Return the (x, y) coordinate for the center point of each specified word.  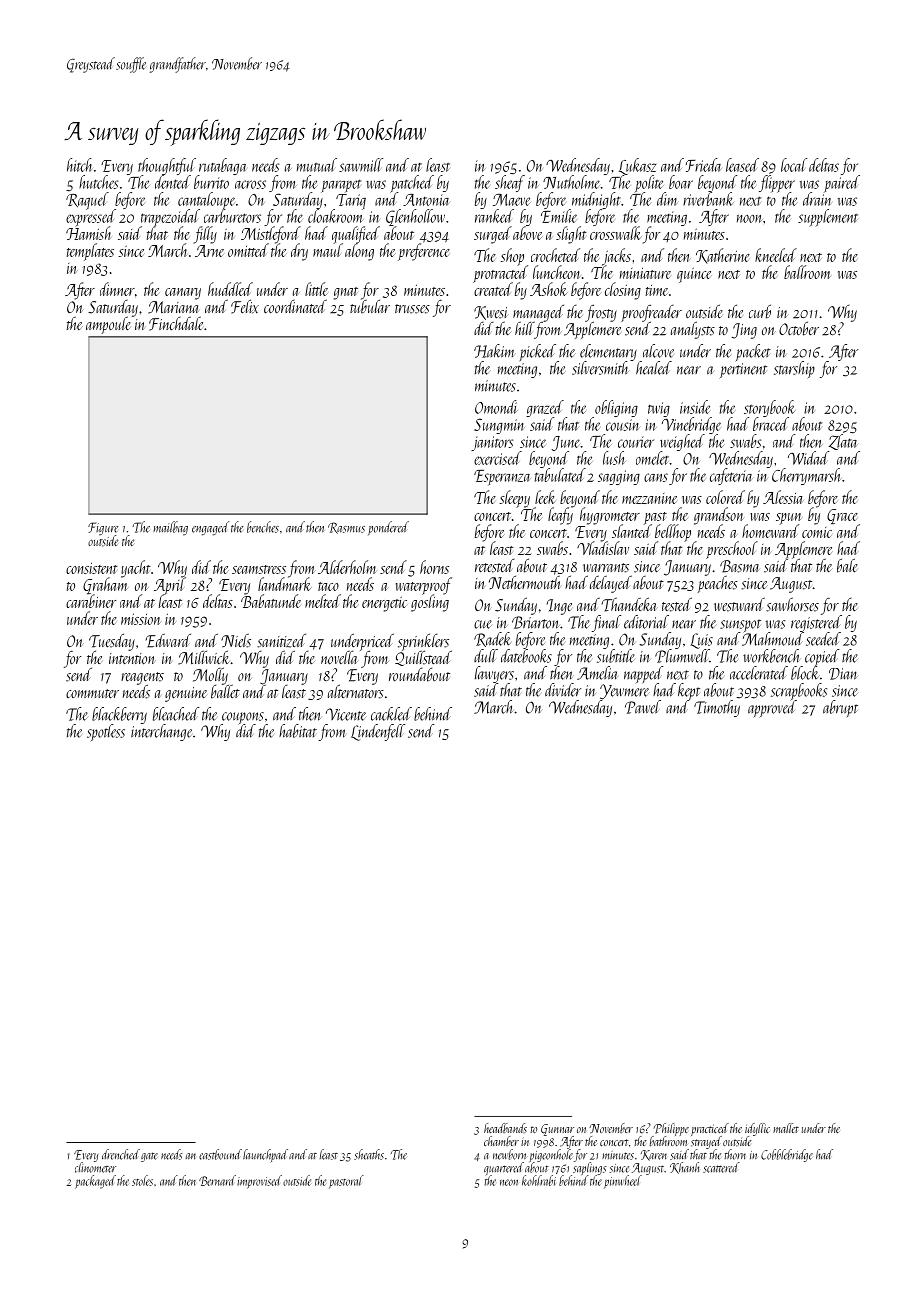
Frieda (704, 165)
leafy (560, 516)
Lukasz (637, 166)
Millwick (204, 657)
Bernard (217, 1180)
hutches (98, 182)
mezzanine (649, 498)
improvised (259, 1182)
